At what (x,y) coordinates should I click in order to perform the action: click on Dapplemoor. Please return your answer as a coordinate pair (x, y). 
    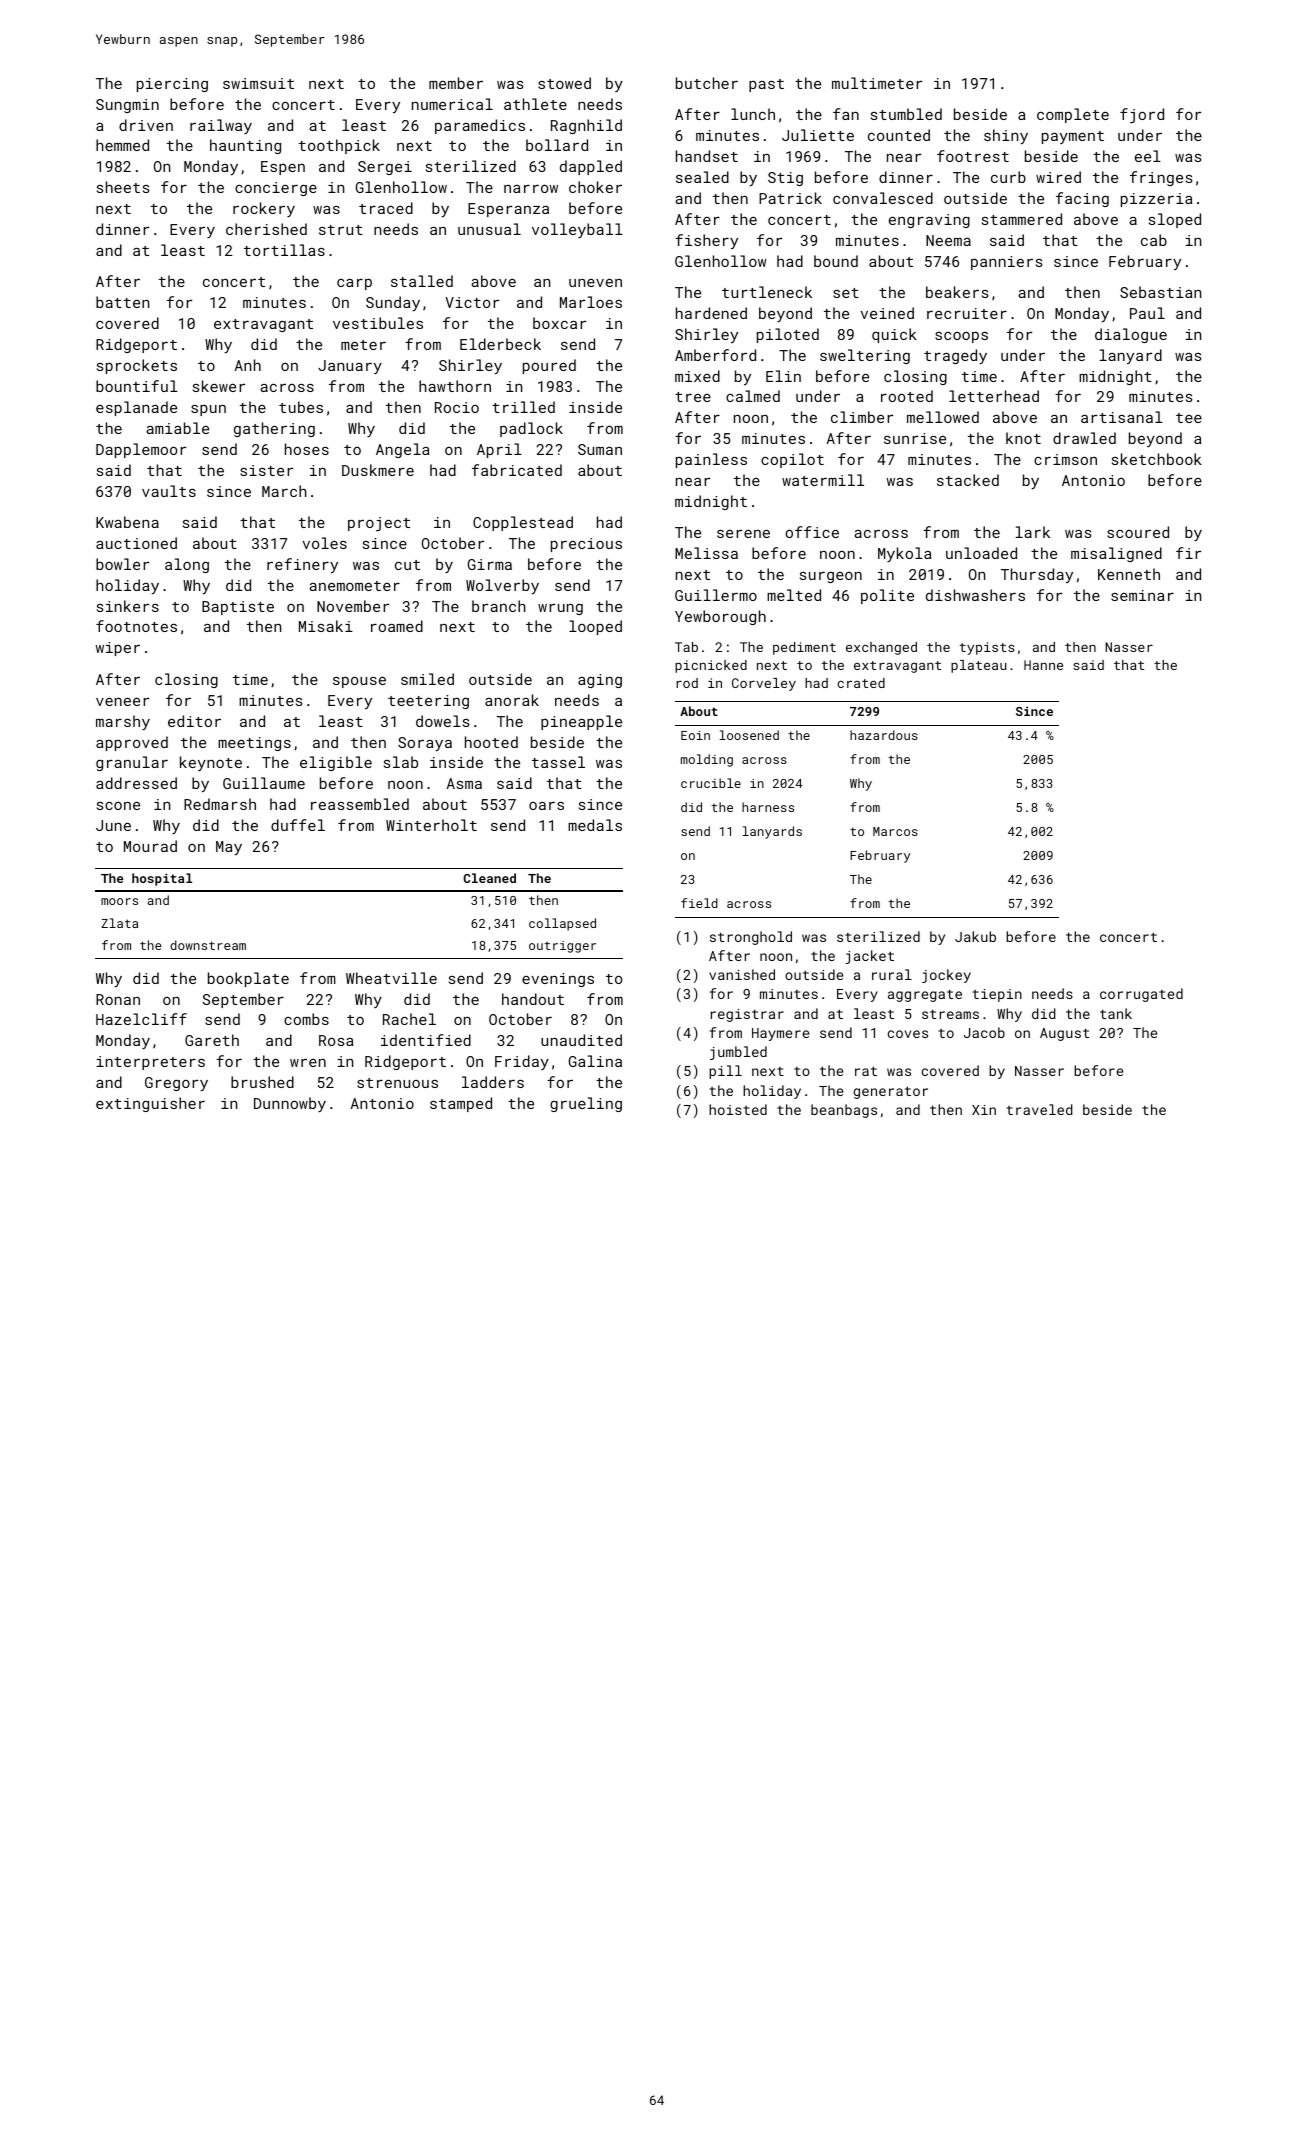
    Looking at the image, I should click on (141, 450).
